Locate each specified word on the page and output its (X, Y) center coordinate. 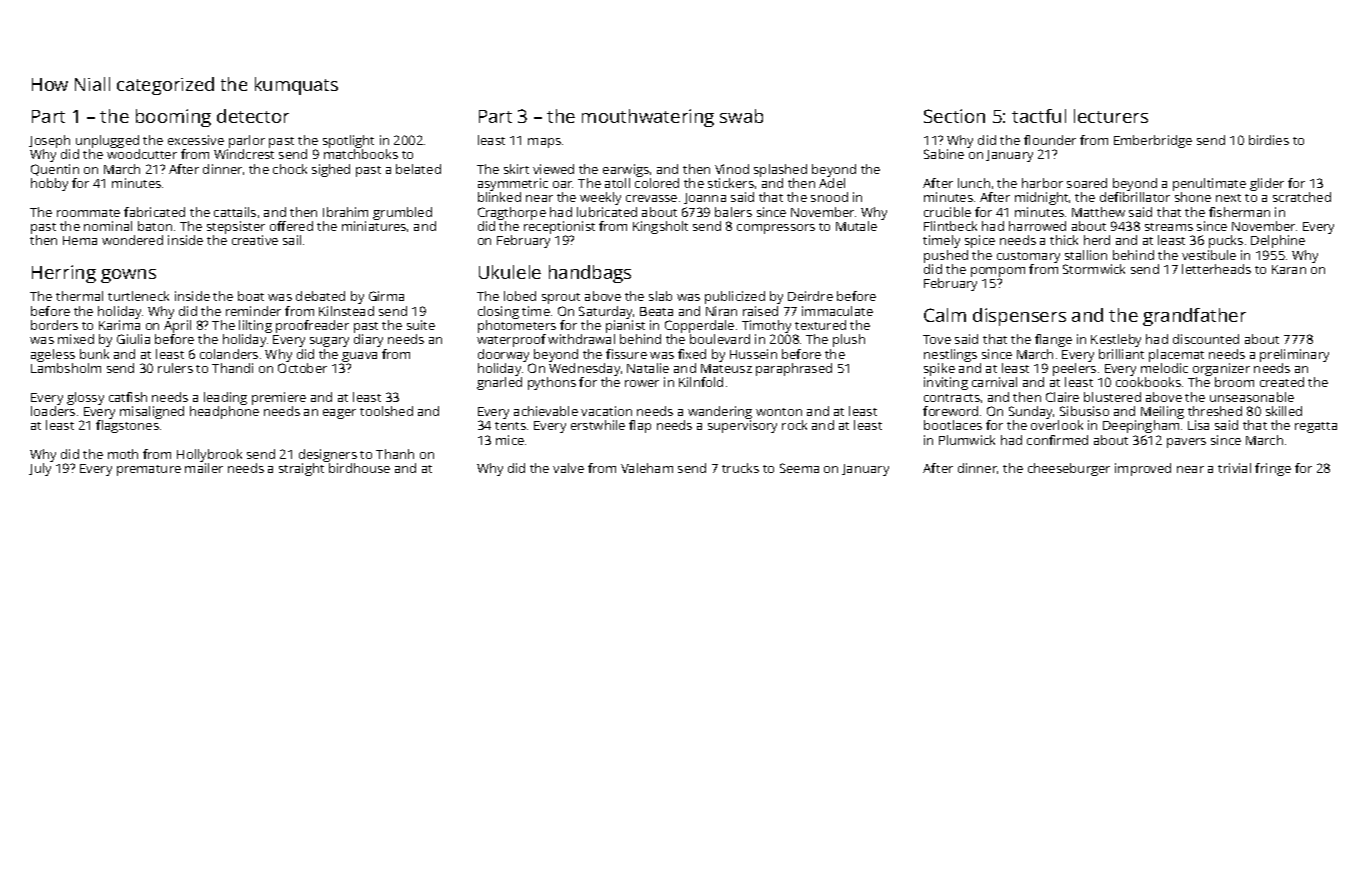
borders (54, 325)
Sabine (944, 154)
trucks (740, 468)
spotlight (348, 141)
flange (1053, 340)
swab (741, 116)
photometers (517, 326)
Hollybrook (209, 455)
